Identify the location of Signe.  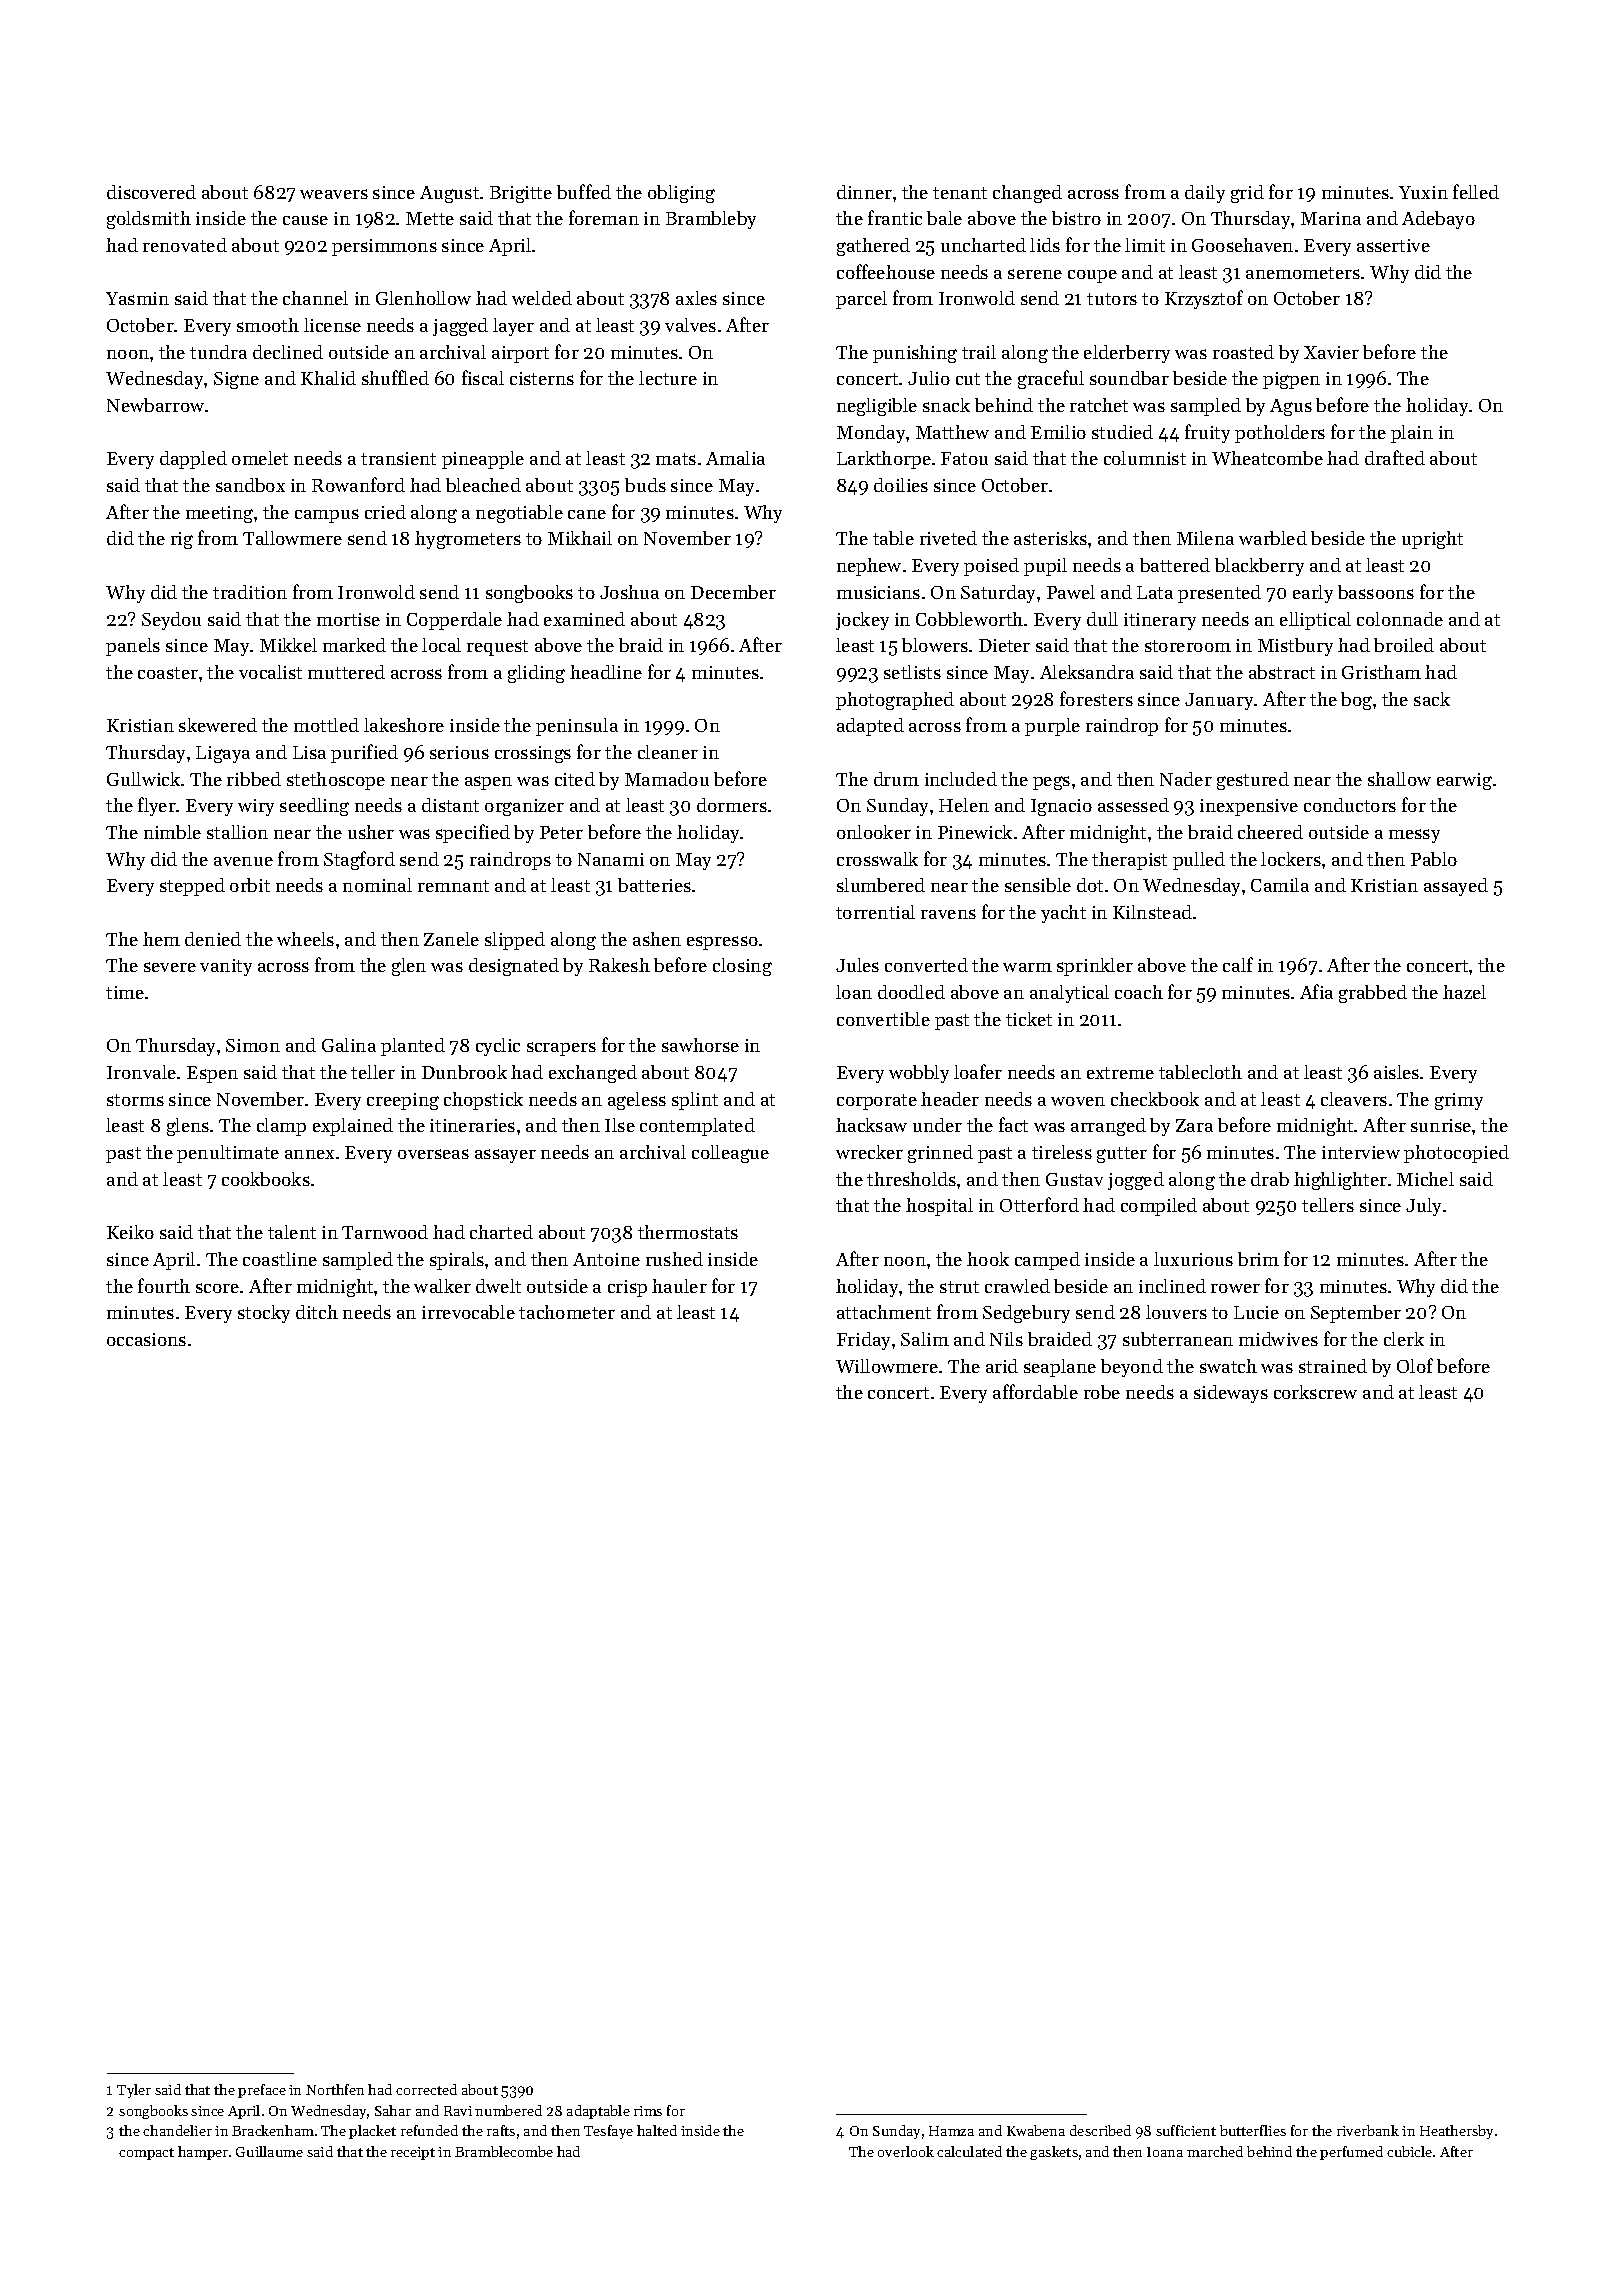
(236, 380).
